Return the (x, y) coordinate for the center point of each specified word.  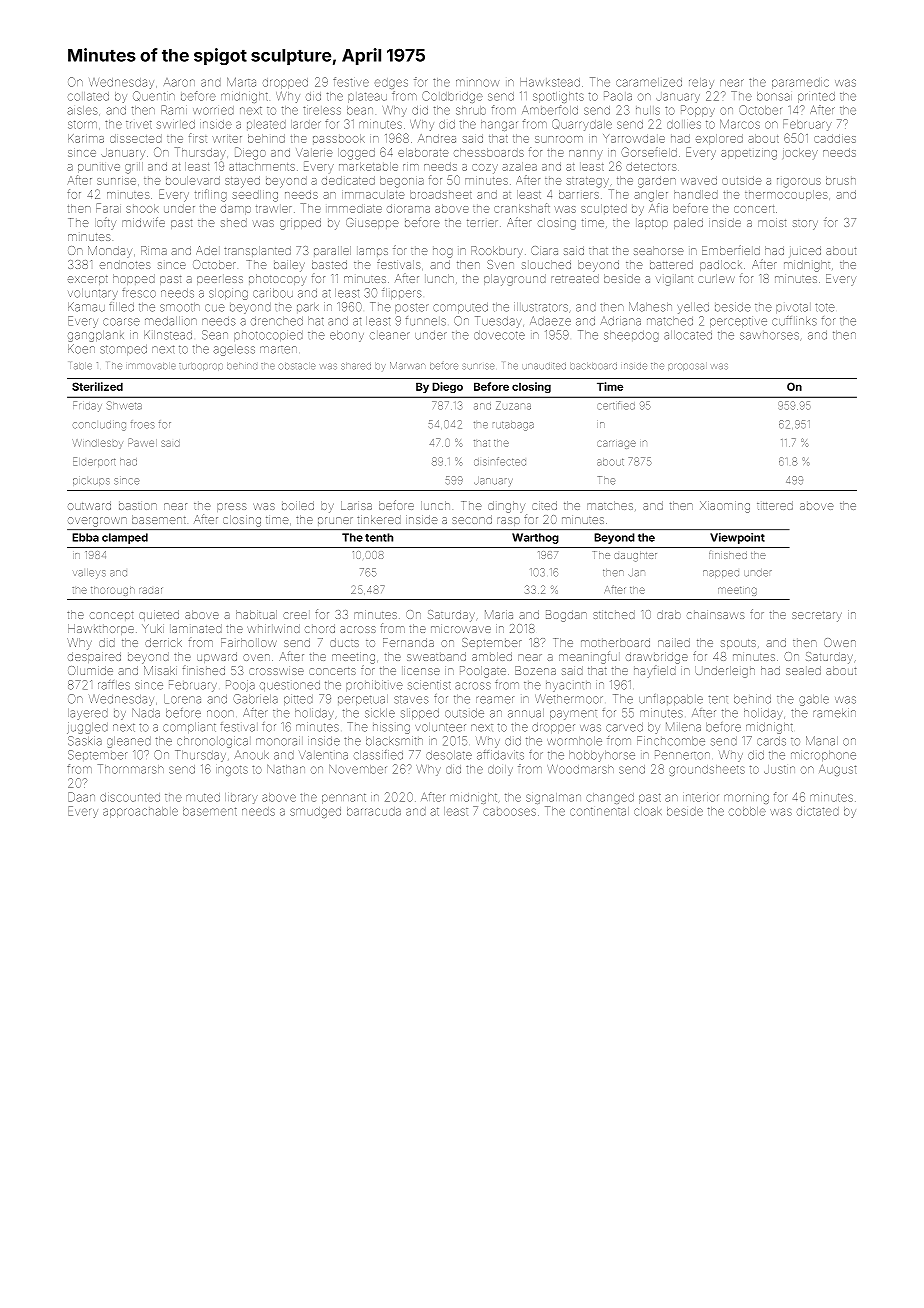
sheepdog (631, 336)
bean (360, 110)
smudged (315, 812)
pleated (266, 124)
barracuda (374, 811)
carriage (616, 444)
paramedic (800, 83)
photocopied (268, 336)
